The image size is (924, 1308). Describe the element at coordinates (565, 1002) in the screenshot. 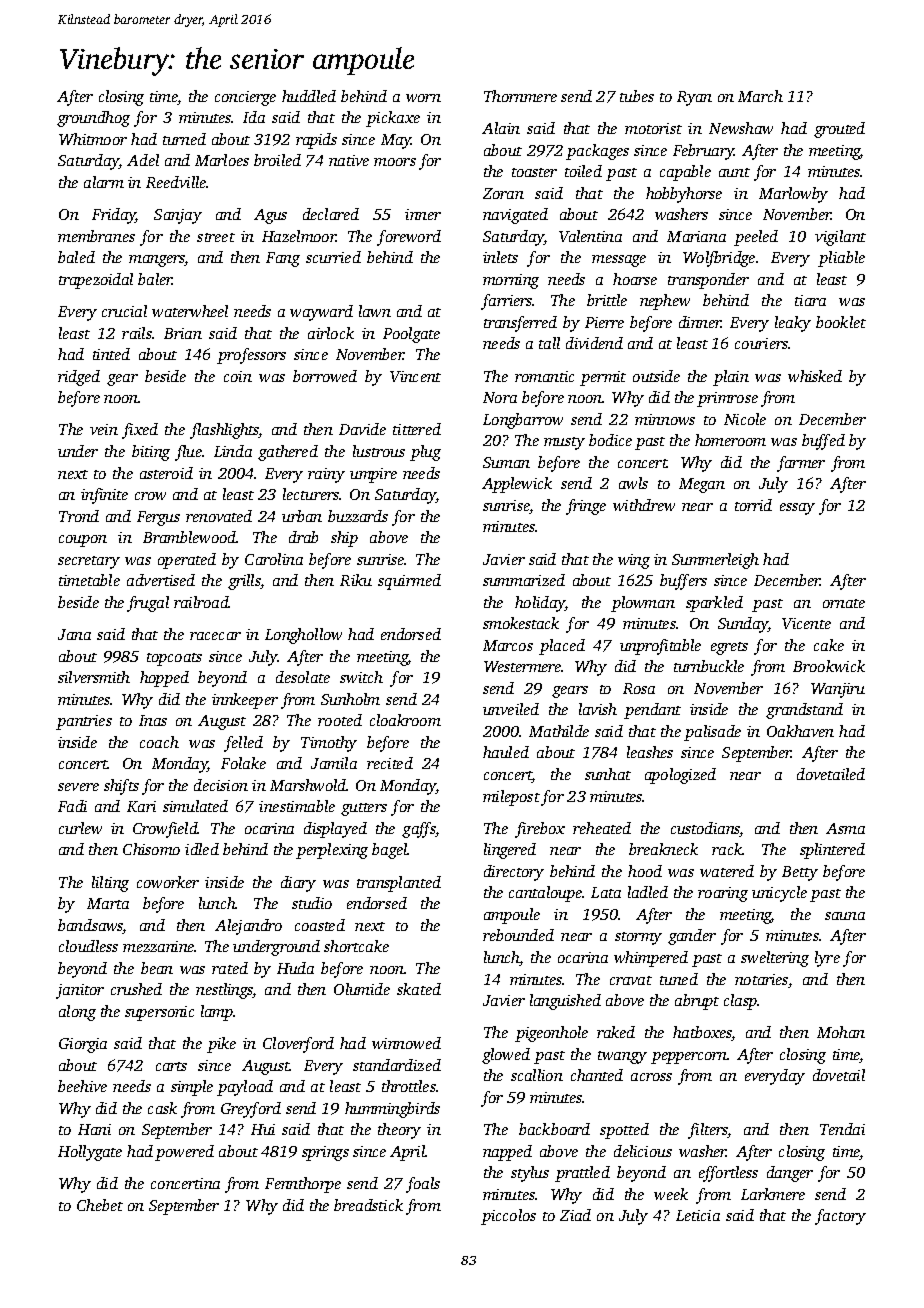

I see `languished` at that location.
